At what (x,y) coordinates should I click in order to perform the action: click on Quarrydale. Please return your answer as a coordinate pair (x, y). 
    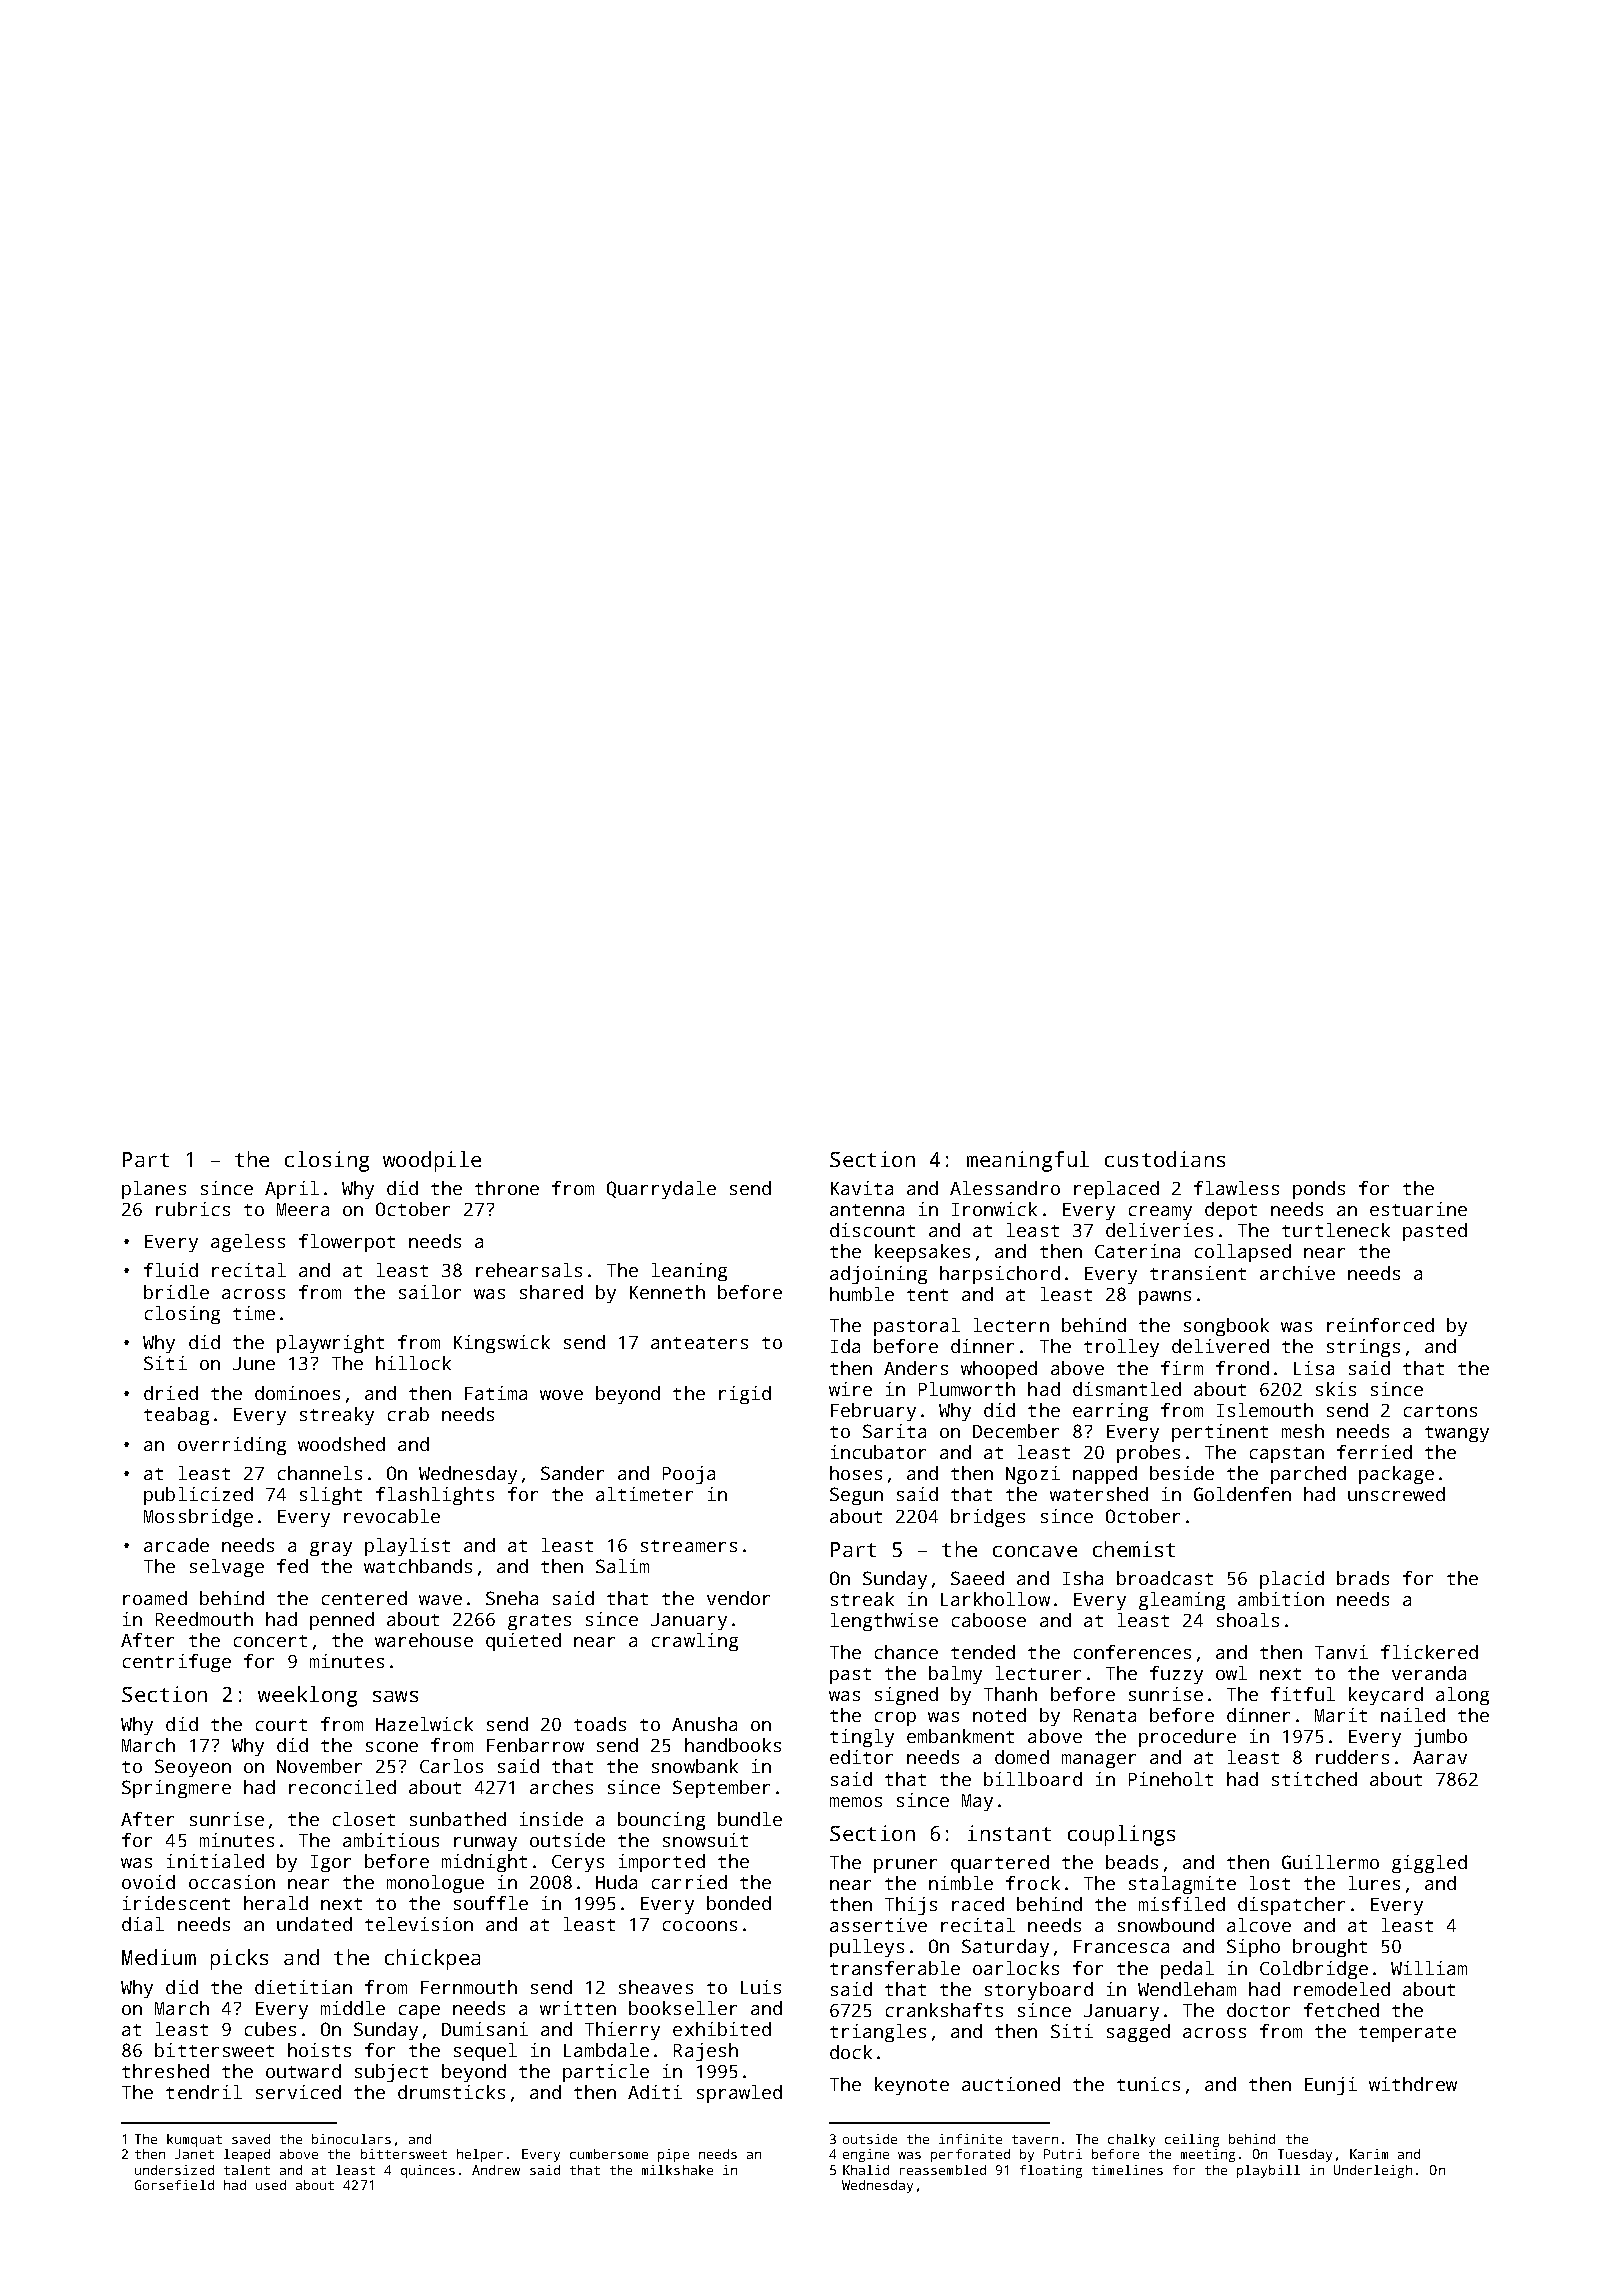
    Looking at the image, I should click on (661, 1190).
